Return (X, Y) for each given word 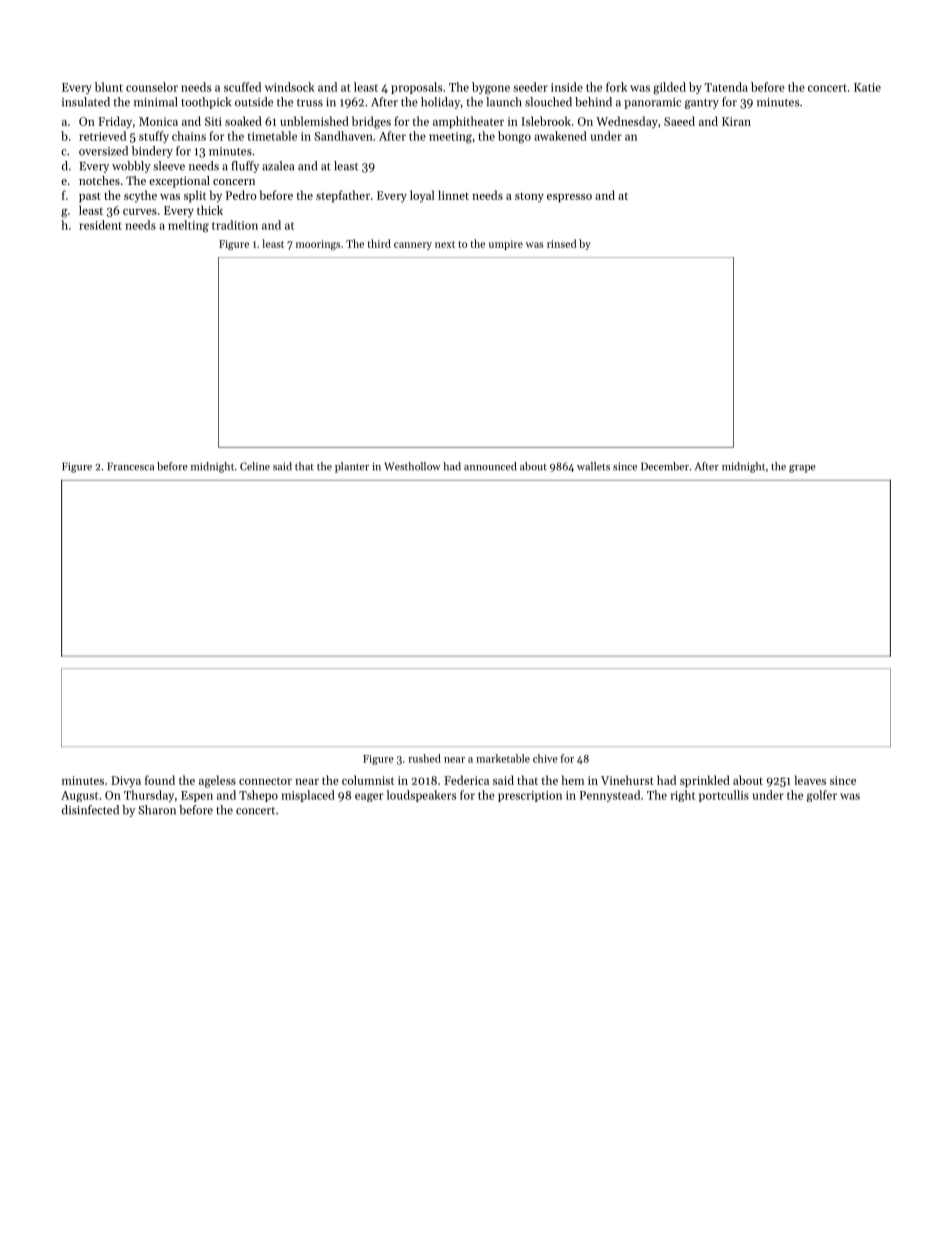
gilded (669, 88)
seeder (530, 87)
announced (490, 466)
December (665, 466)
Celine (255, 466)
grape (802, 469)
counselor (152, 87)
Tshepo (258, 796)
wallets (593, 466)
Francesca (130, 466)
